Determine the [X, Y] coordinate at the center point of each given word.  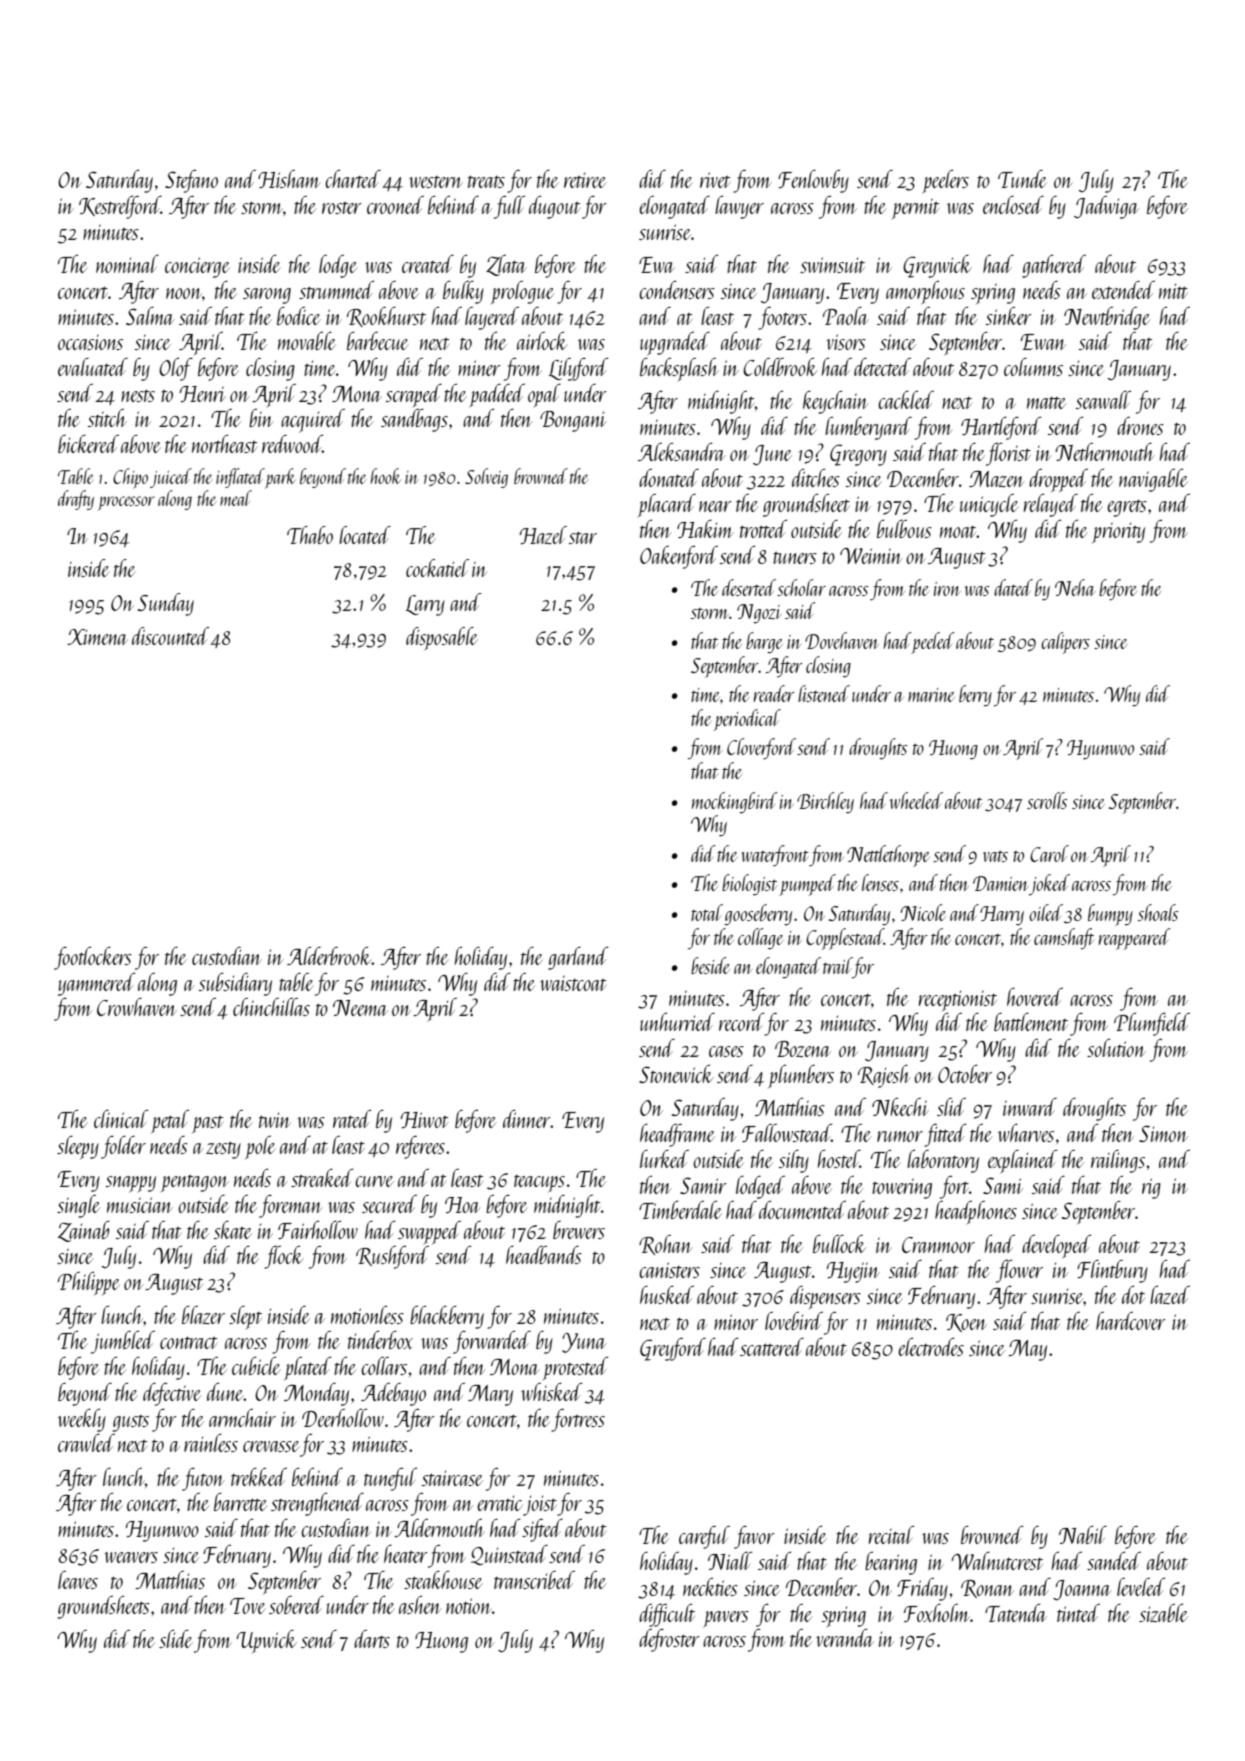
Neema [360, 1008]
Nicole [923, 912]
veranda [844, 1638]
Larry [425, 605]
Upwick [267, 1641]
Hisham [289, 179]
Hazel [543, 535]
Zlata [506, 265]
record [741, 1022]
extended [1123, 290]
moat [958, 532]
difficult [667, 1615]
